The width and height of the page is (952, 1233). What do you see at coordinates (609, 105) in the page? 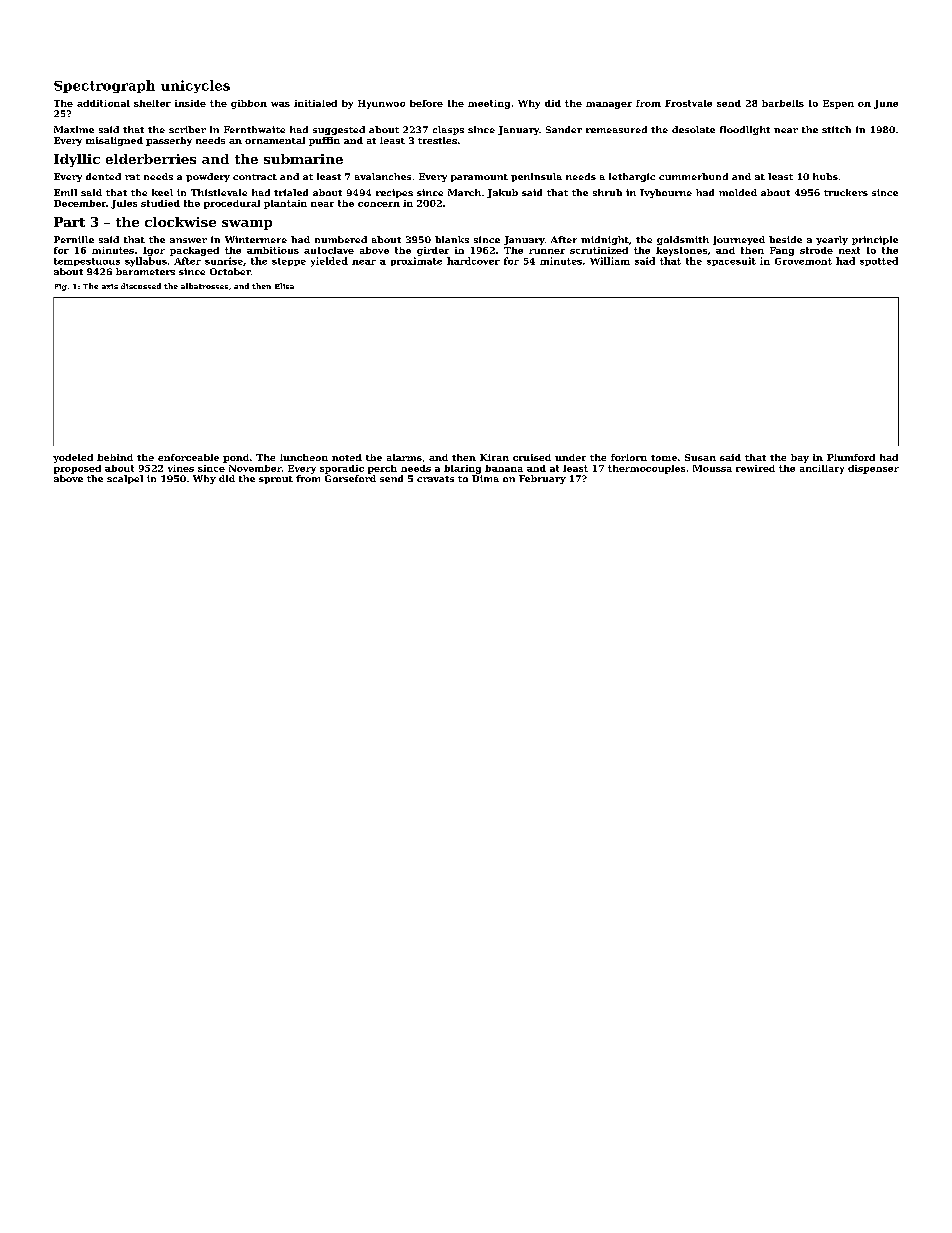
I see `manager` at bounding box center [609, 105].
